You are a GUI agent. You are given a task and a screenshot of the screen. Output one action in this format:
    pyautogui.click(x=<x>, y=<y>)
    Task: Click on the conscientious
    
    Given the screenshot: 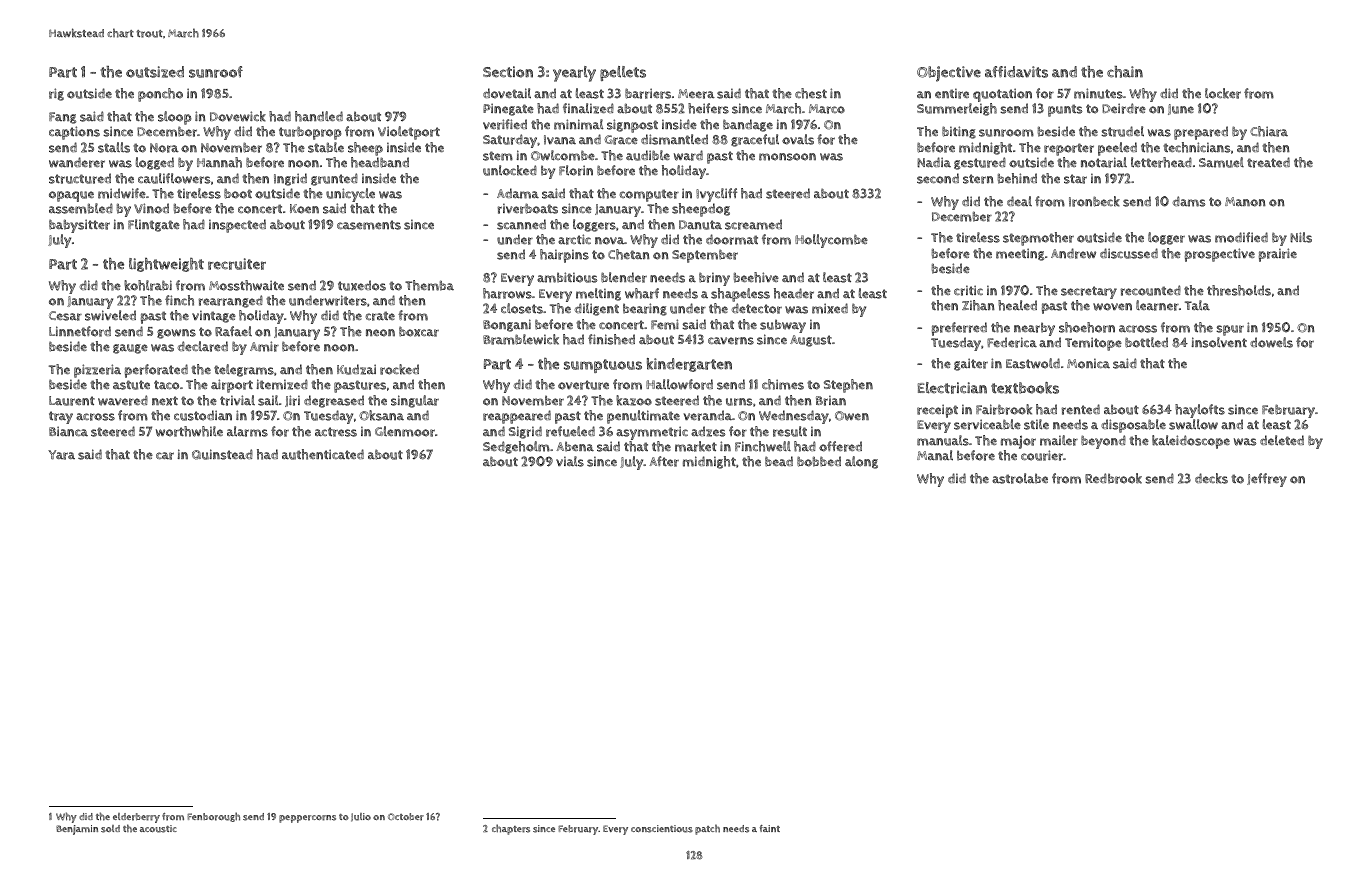 What is the action you would take?
    pyautogui.click(x=662, y=829)
